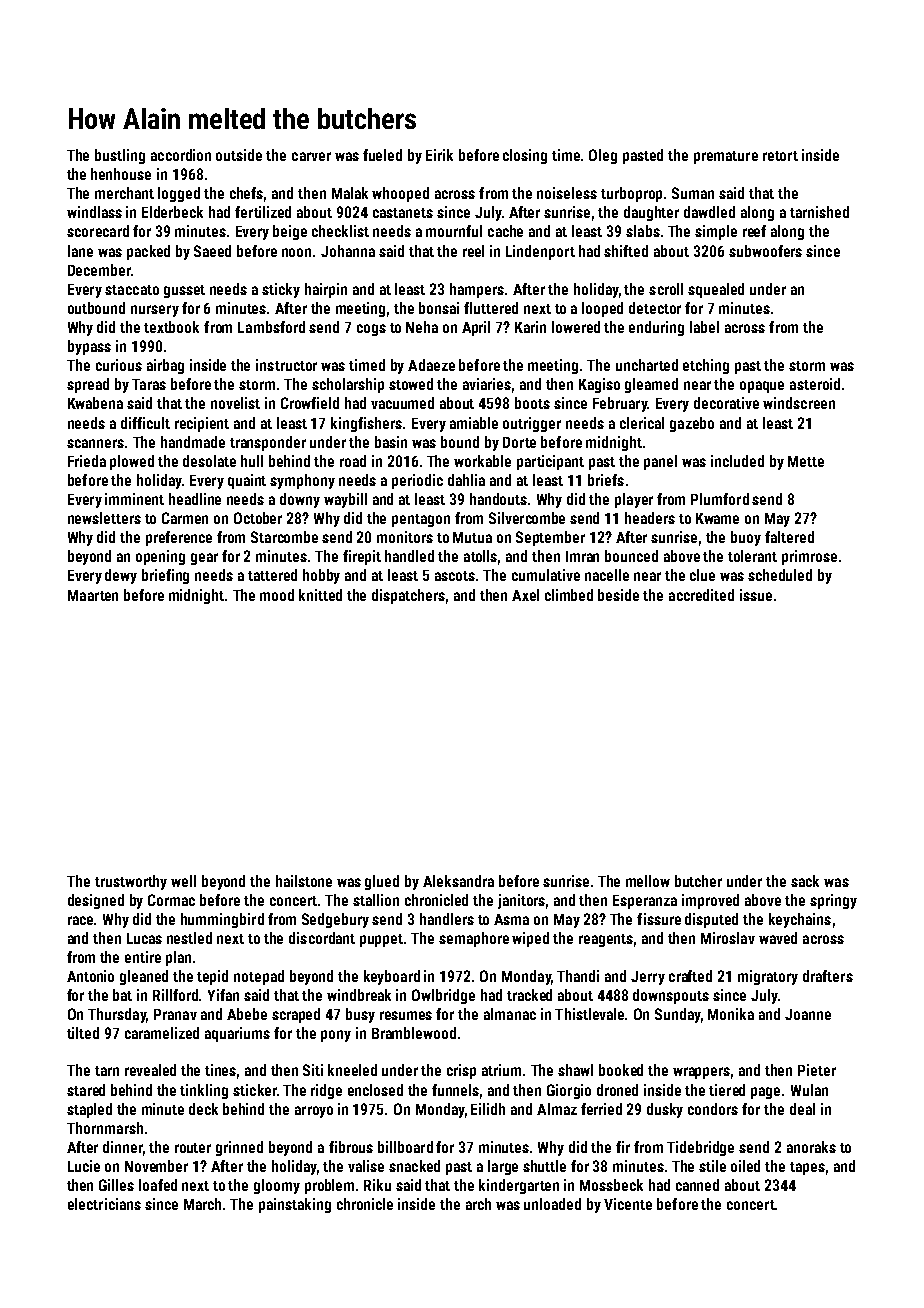  Describe the element at coordinates (121, 174) in the document. I see `henhouse` at that location.
